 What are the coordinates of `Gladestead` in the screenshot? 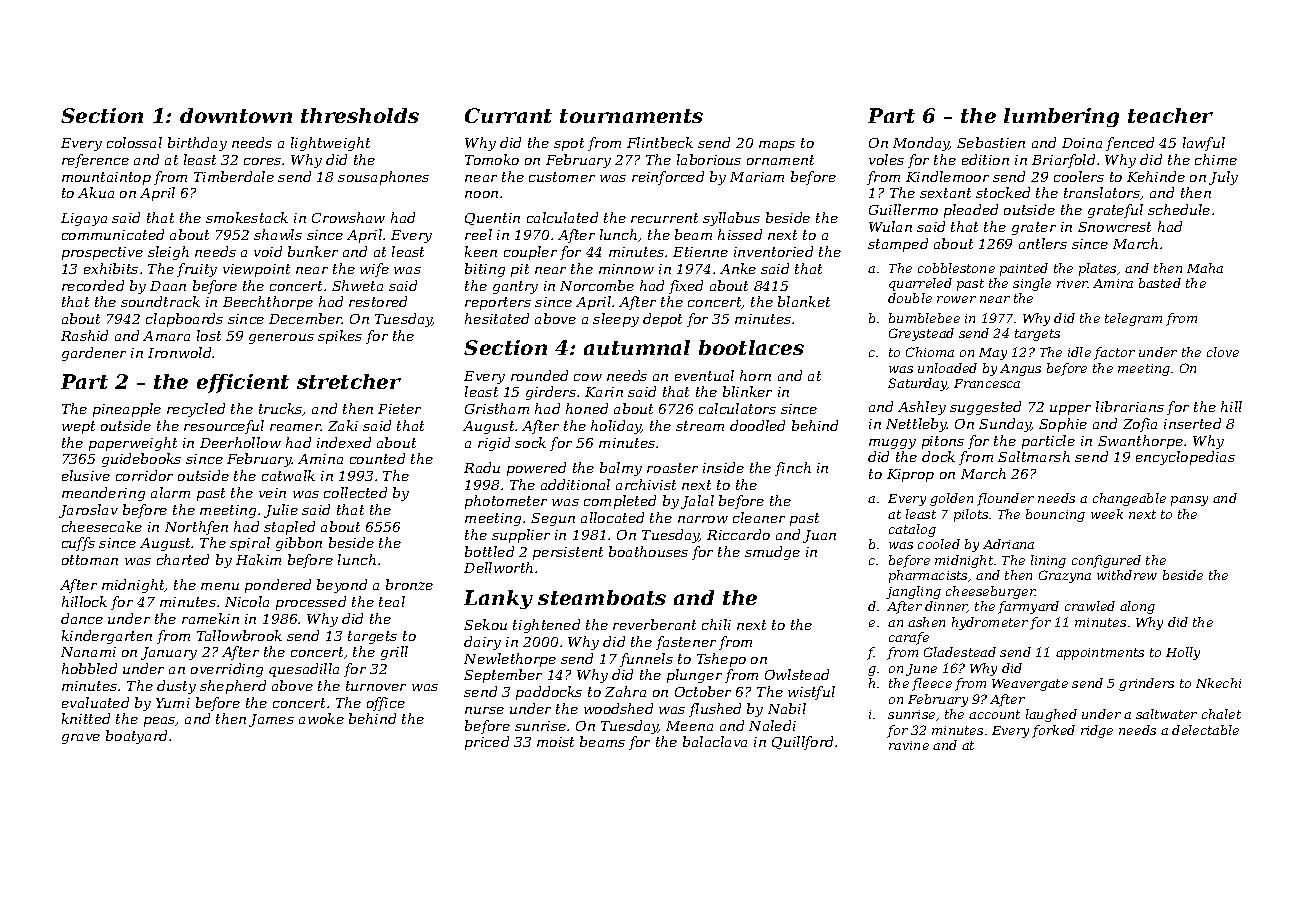 It's located at (960, 652).
